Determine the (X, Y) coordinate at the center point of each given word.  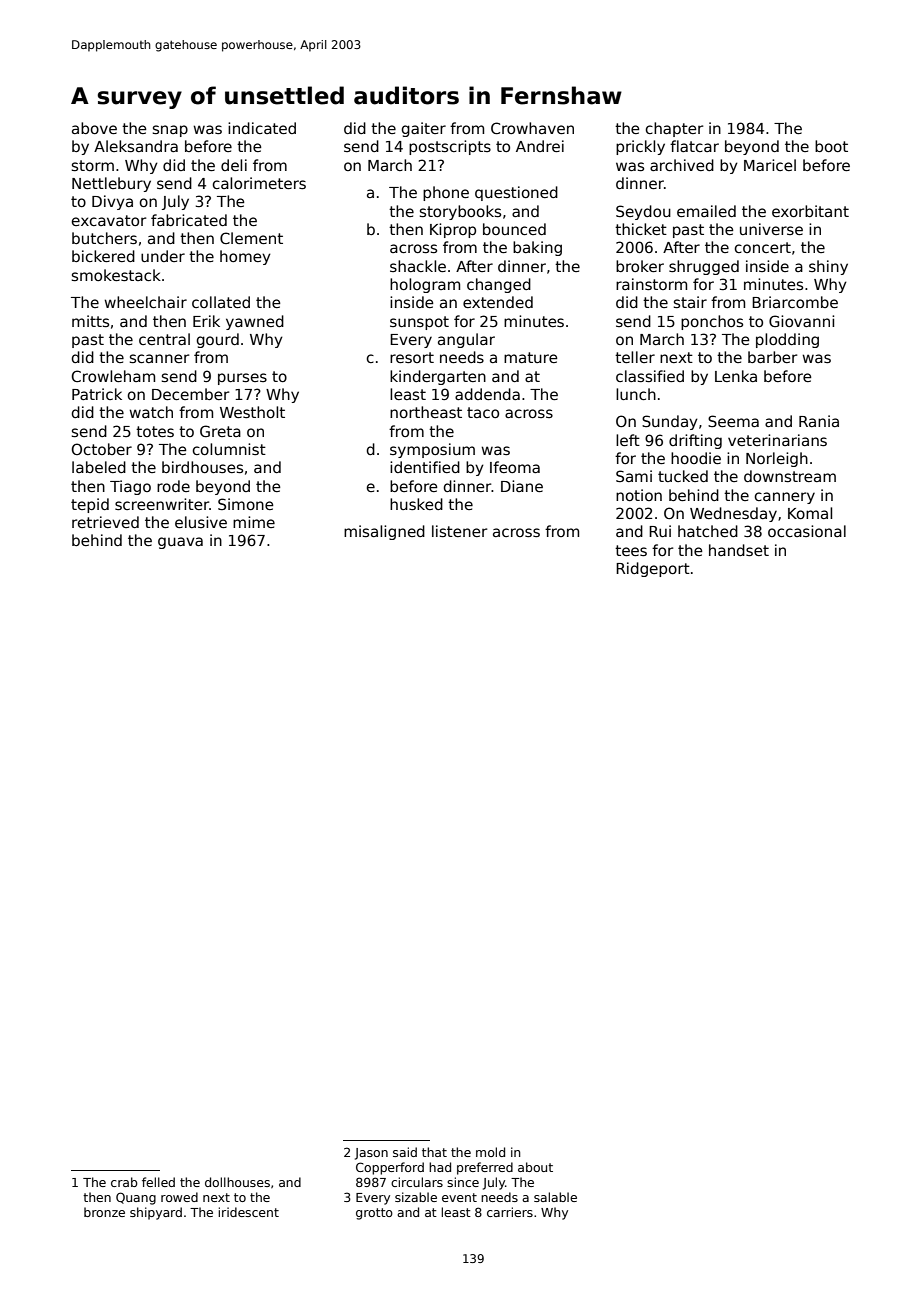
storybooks (460, 212)
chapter (674, 129)
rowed (179, 1197)
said (405, 1152)
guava (180, 543)
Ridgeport (653, 569)
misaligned (384, 532)
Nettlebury (111, 184)
